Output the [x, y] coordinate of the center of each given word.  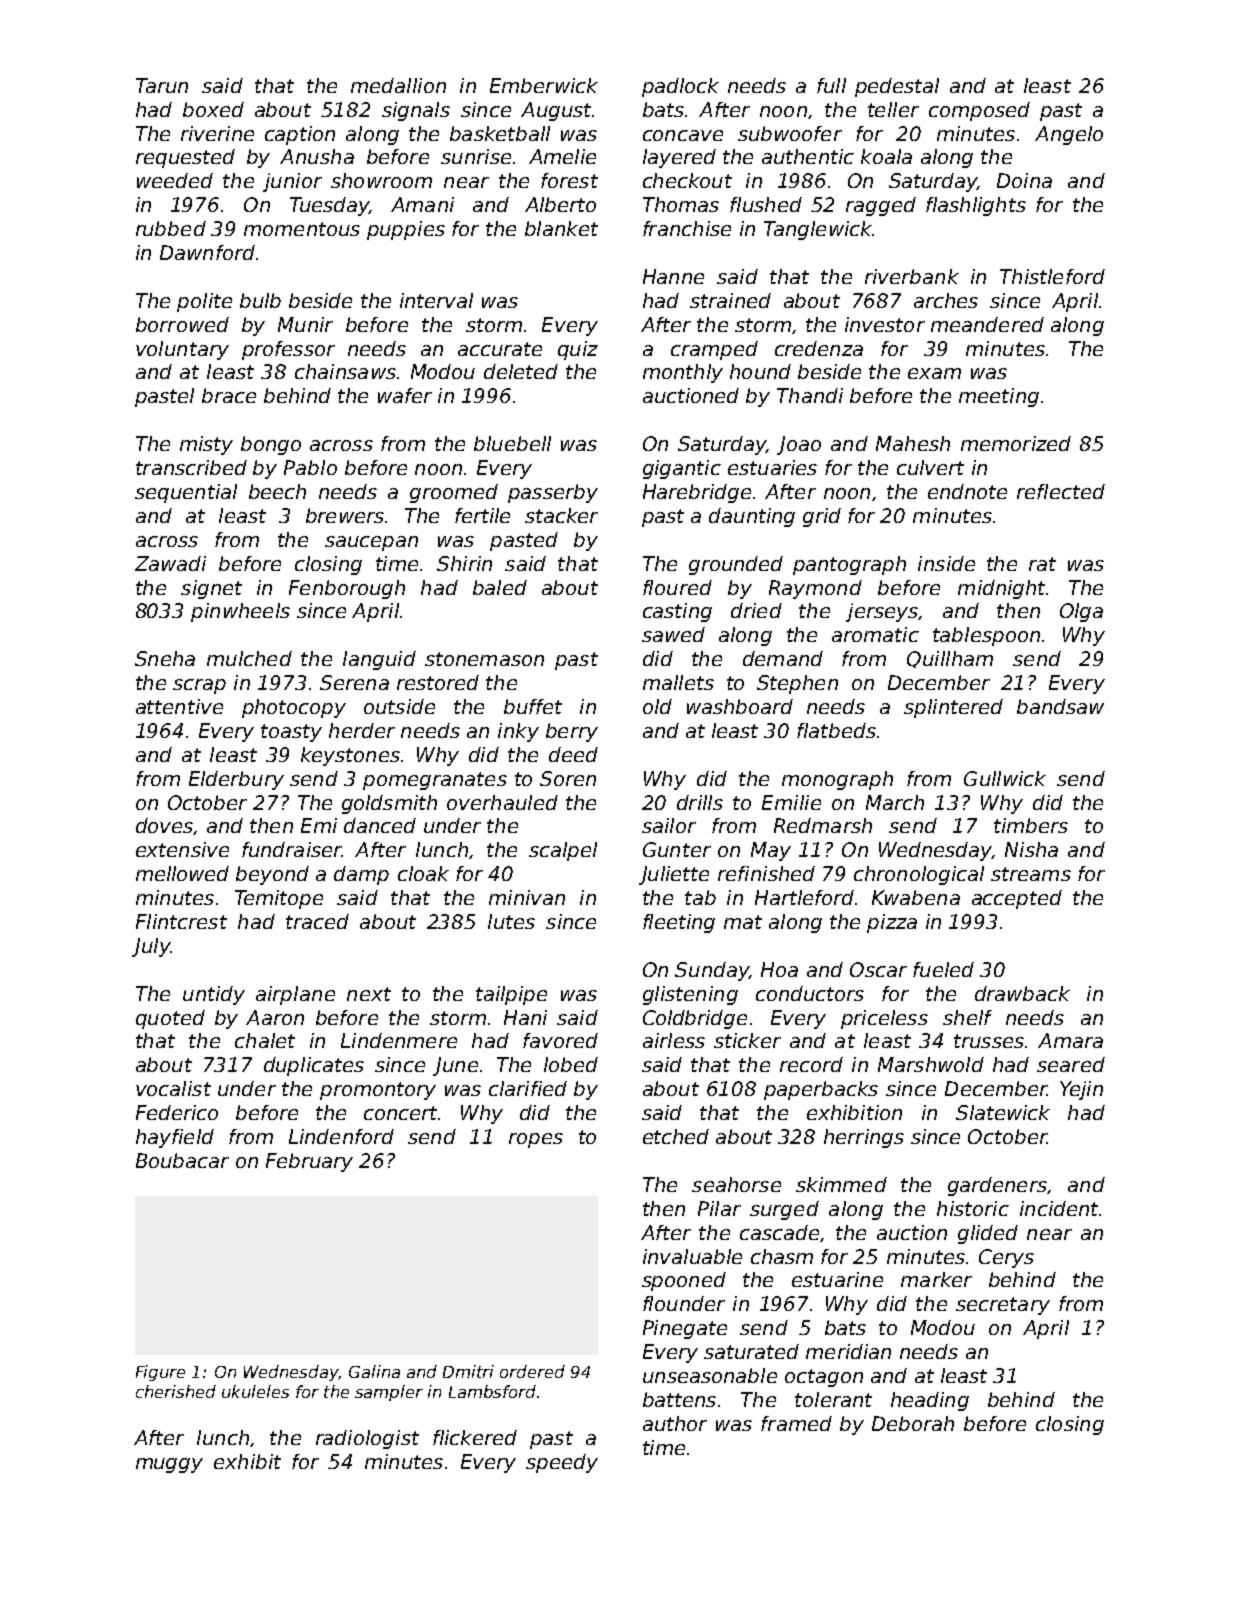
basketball [500, 133]
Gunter [677, 849]
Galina [374, 1371]
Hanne [673, 276]
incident [1059, 1208]
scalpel [563, 851]
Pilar [719, 1208]
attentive [179, 706]
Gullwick [1005, 778]
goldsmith [389, 804]
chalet [265, 1040]
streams [1031, 874]
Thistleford [1052, 276]
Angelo [1069, 135]
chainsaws [345, 371]
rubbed [171, 228]
